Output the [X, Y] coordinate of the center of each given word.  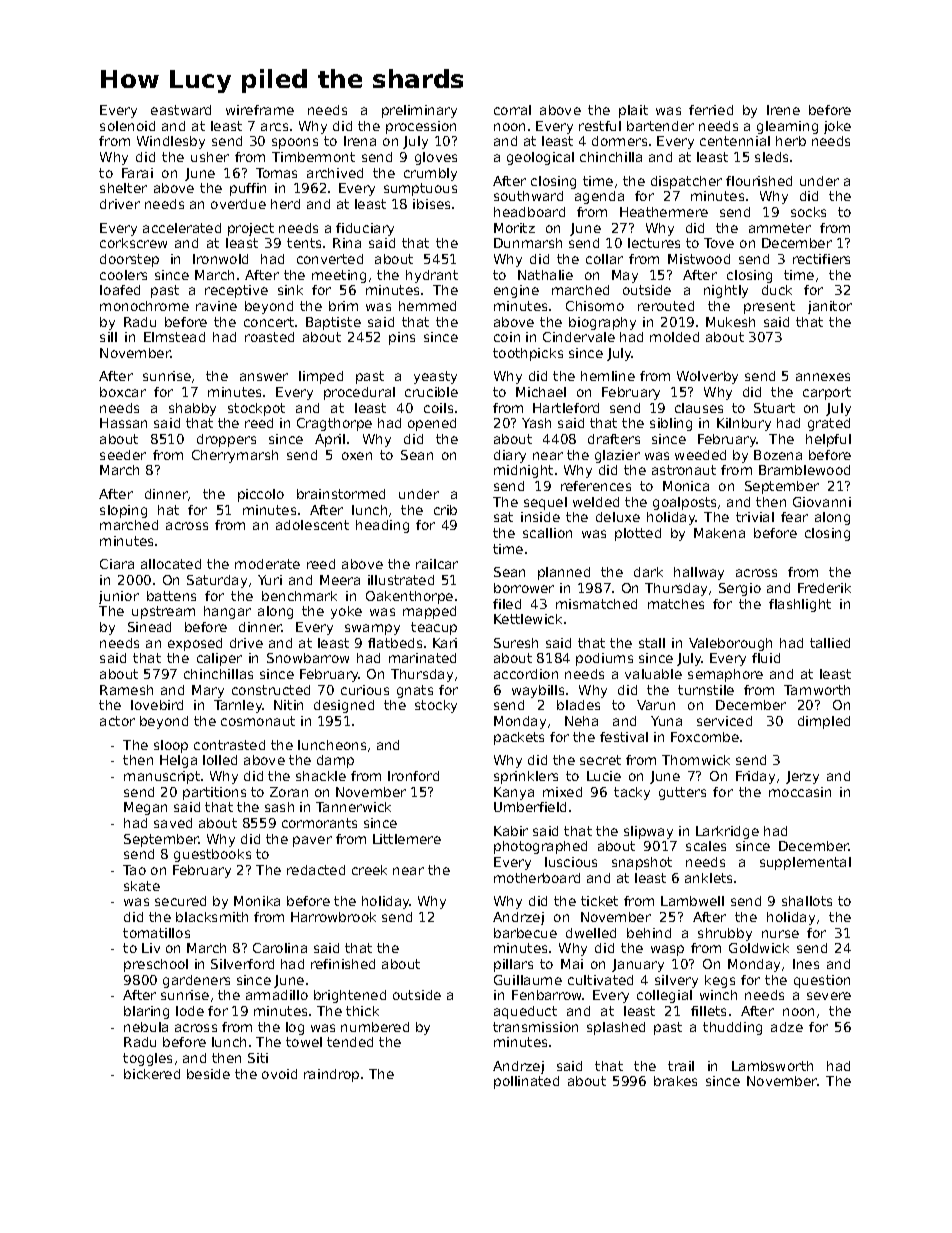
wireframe [260, 110]
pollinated [526, 1082]
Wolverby [707, 377]
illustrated [401, 580]
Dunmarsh [528, 243]
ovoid [279, 1074]
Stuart [774, 408]
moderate [267, 564]
